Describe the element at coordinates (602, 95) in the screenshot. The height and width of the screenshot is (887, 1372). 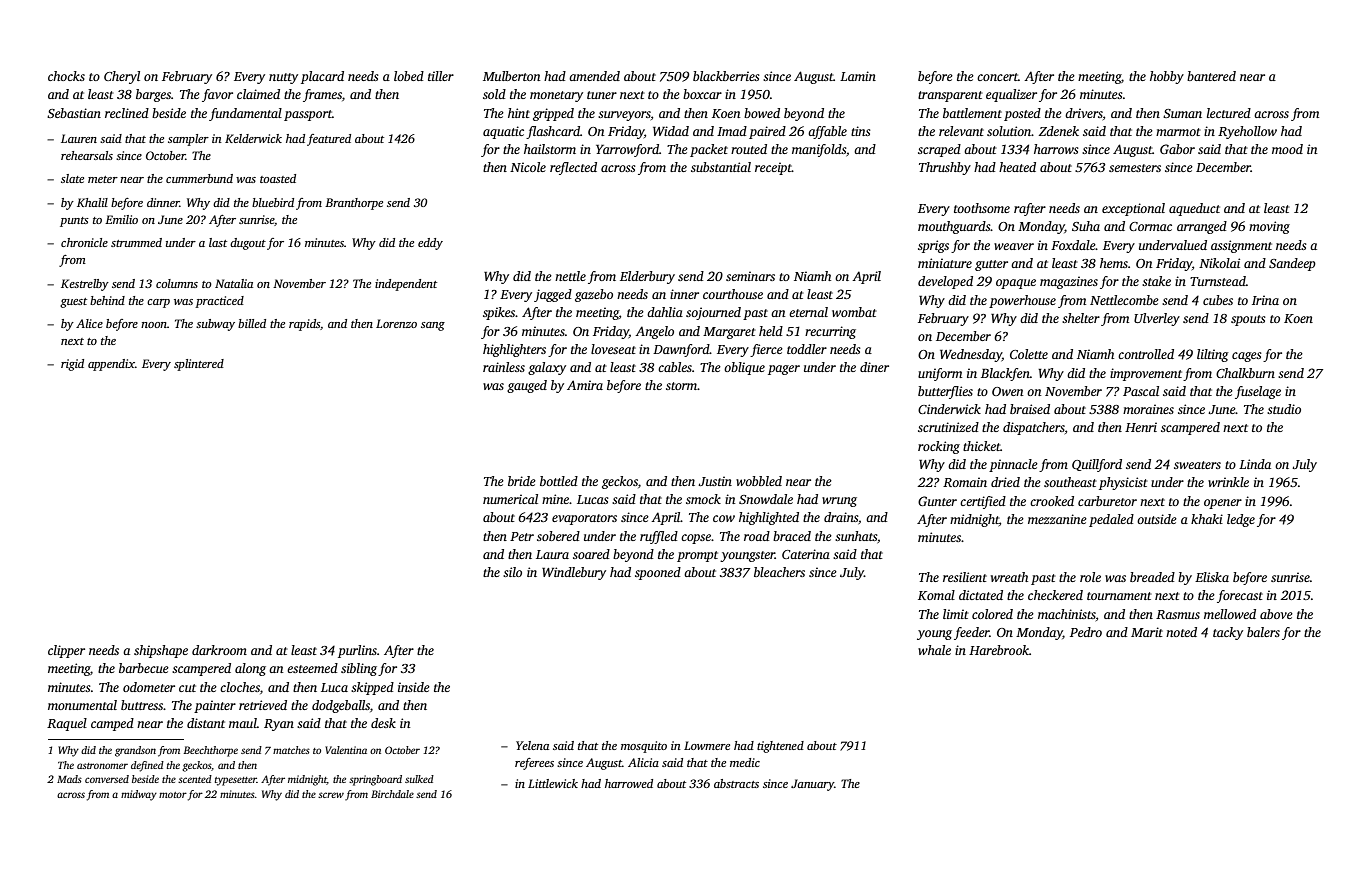
I see `tuner` at that location.
